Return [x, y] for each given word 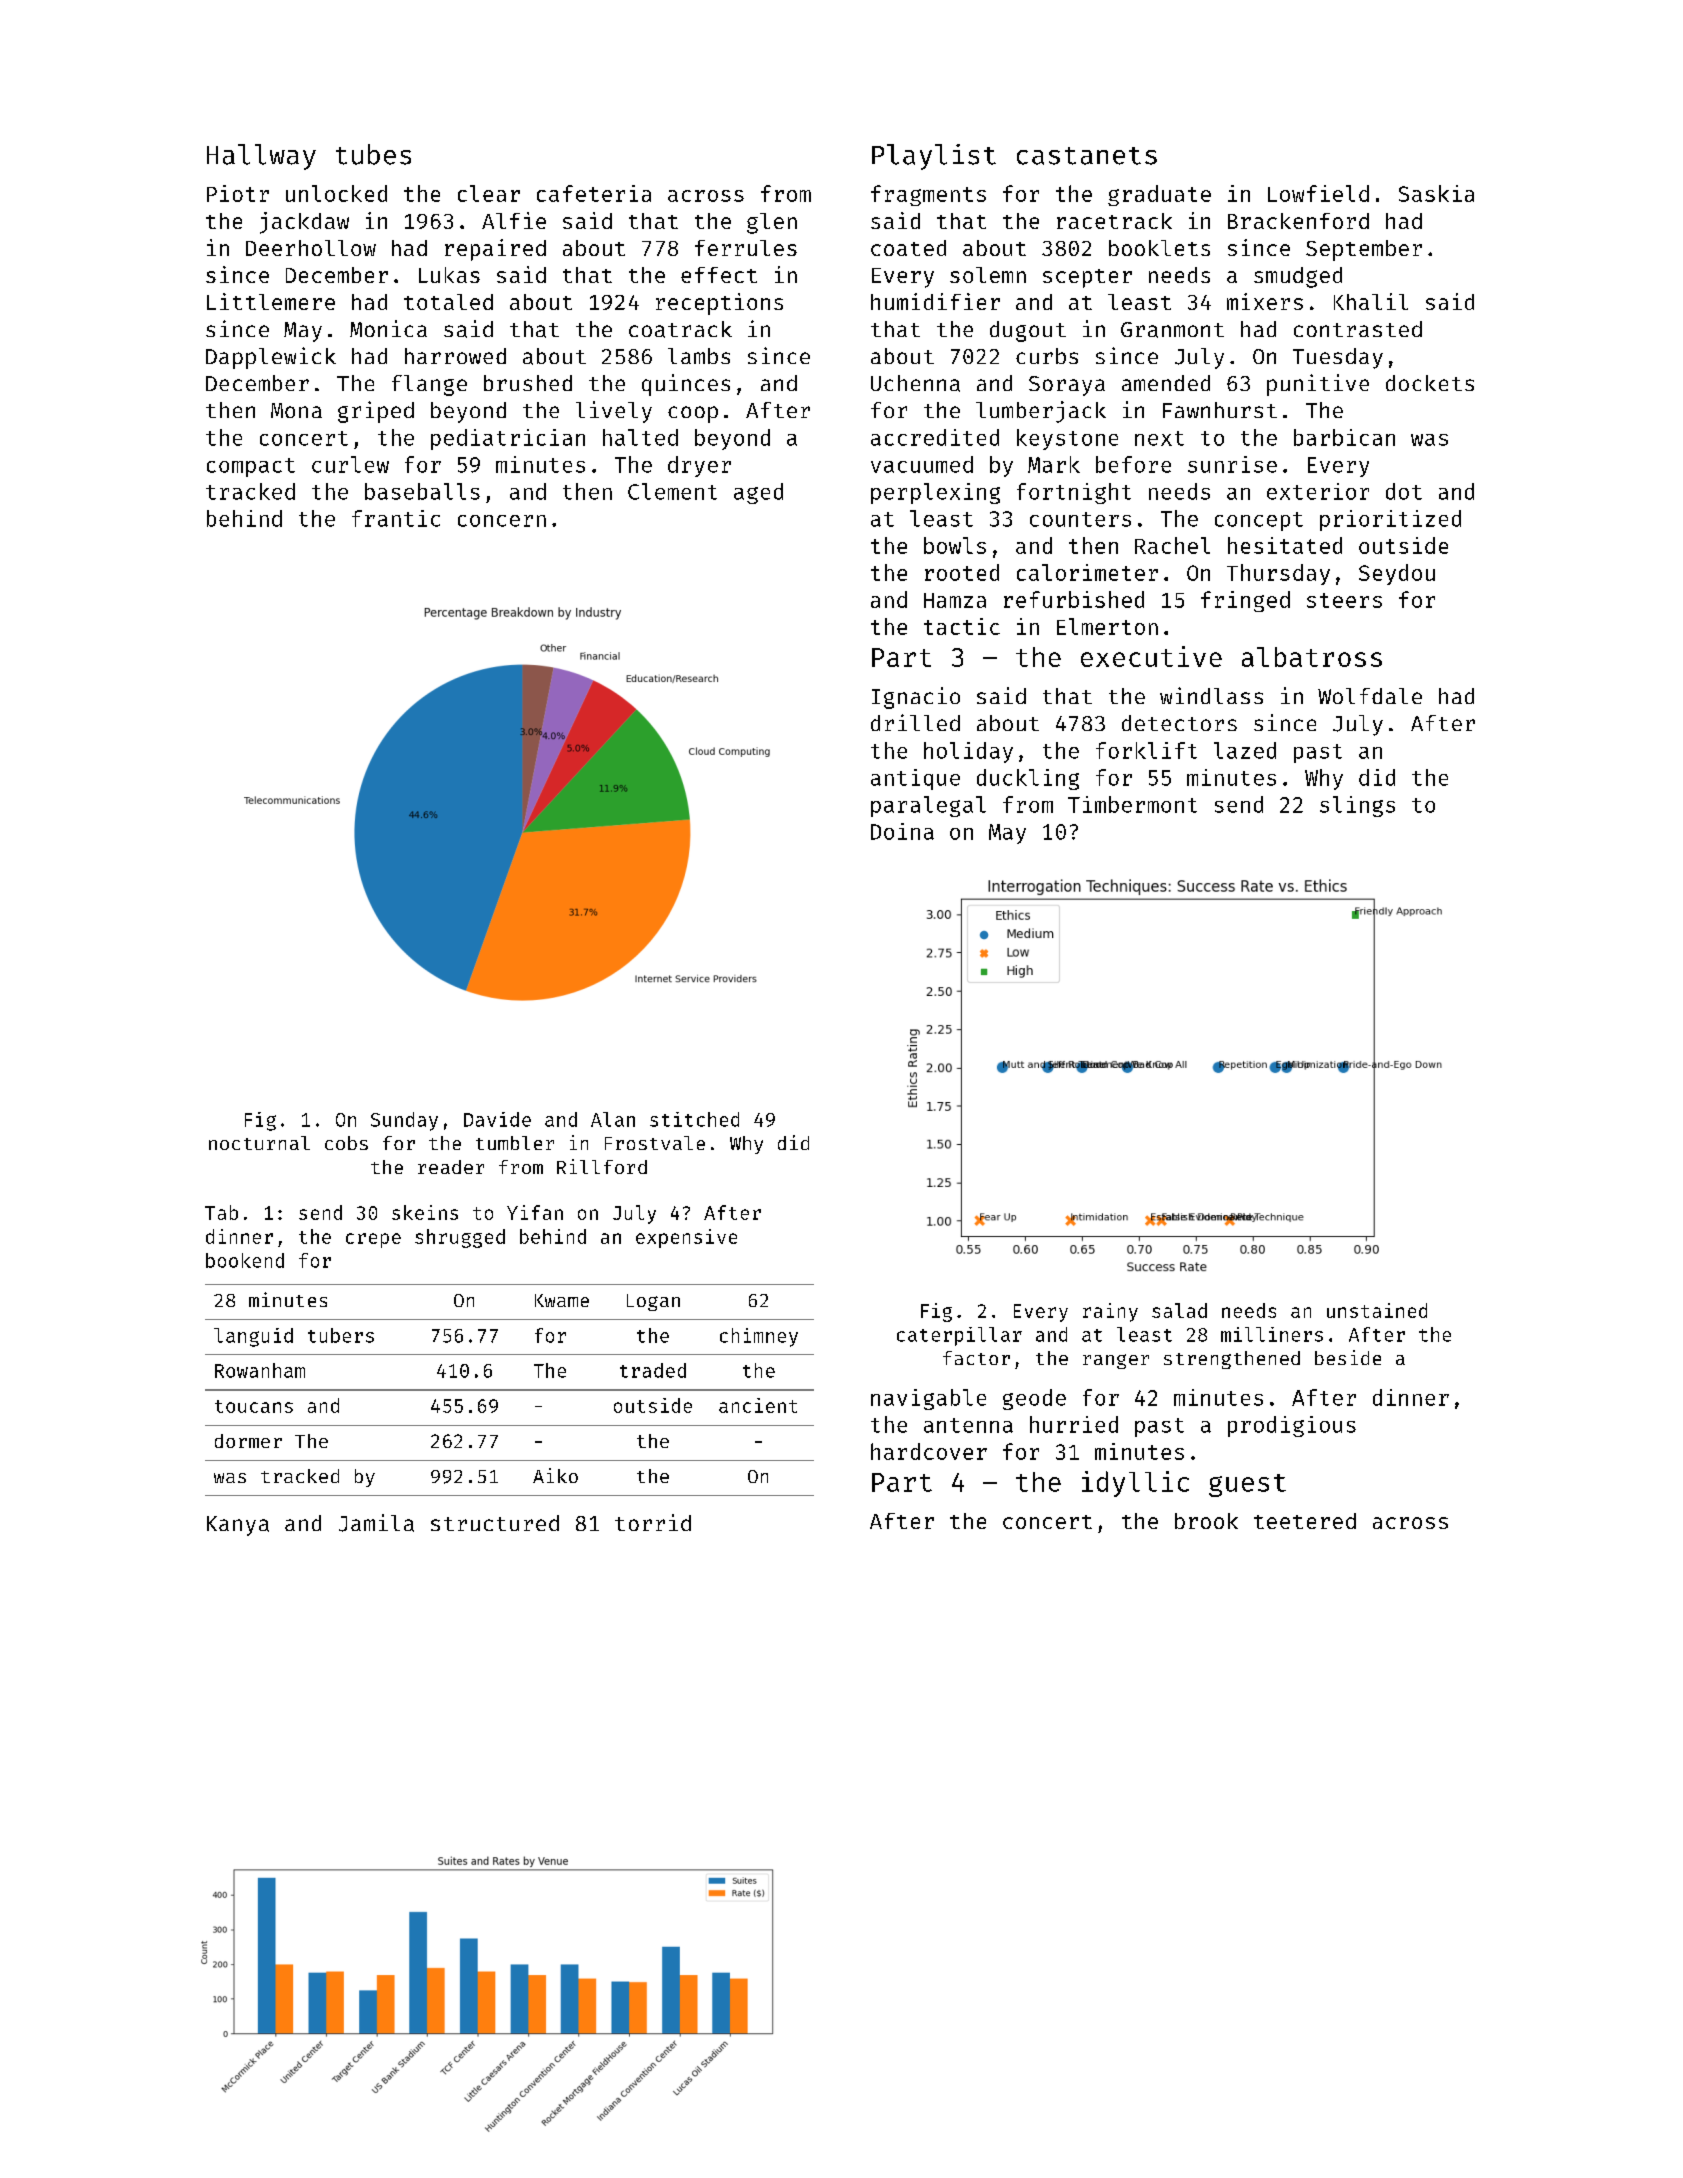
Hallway [261, 157]
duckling [1028, 779]
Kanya [238, 1526]
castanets [1087, 156]
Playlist [934, 157]
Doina [902, 831]
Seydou [1397, 574]
